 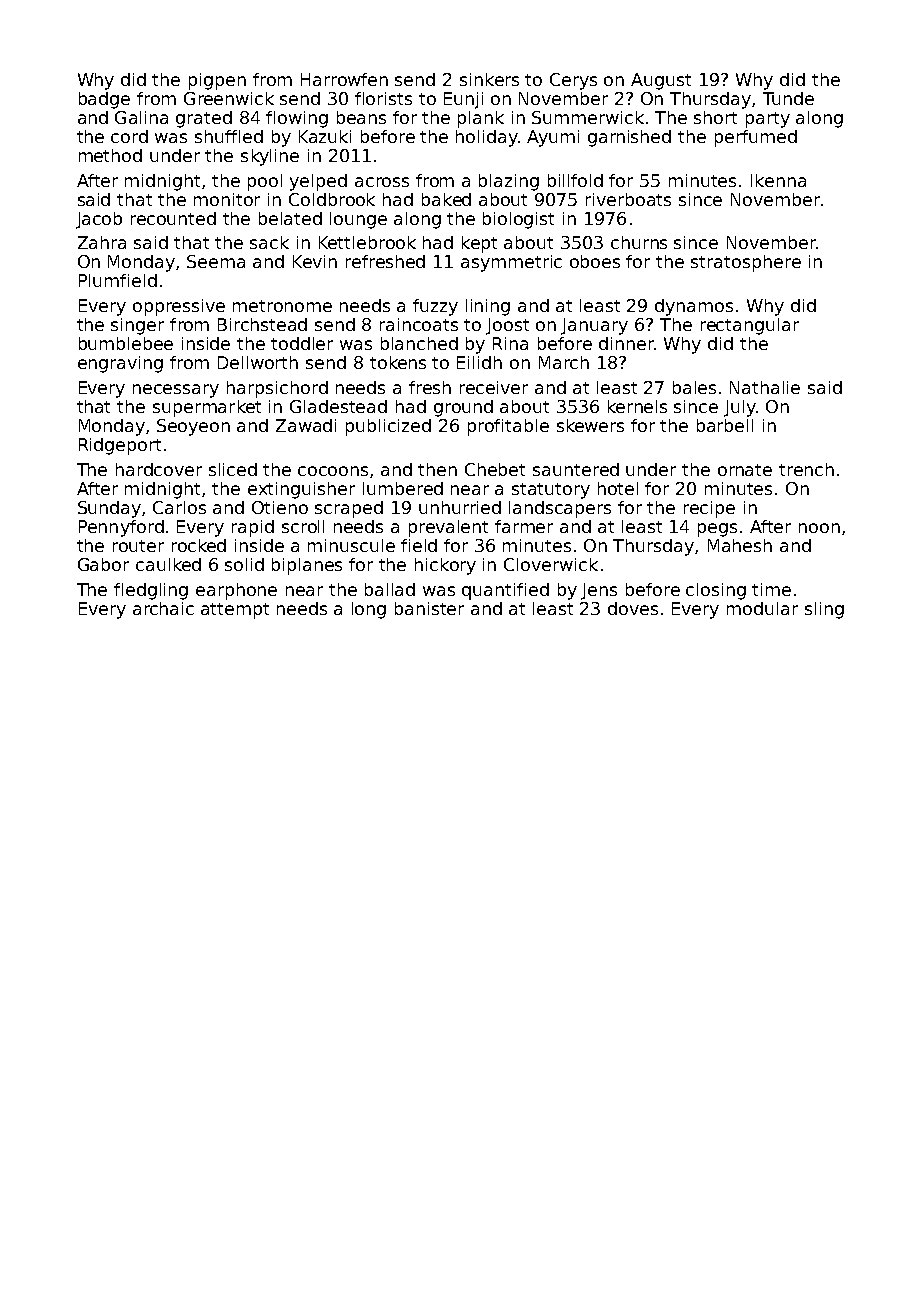 What do you see at coordinates (588, 117) in the document?
I see `Summerwick` at bounding box center [588, 117].
